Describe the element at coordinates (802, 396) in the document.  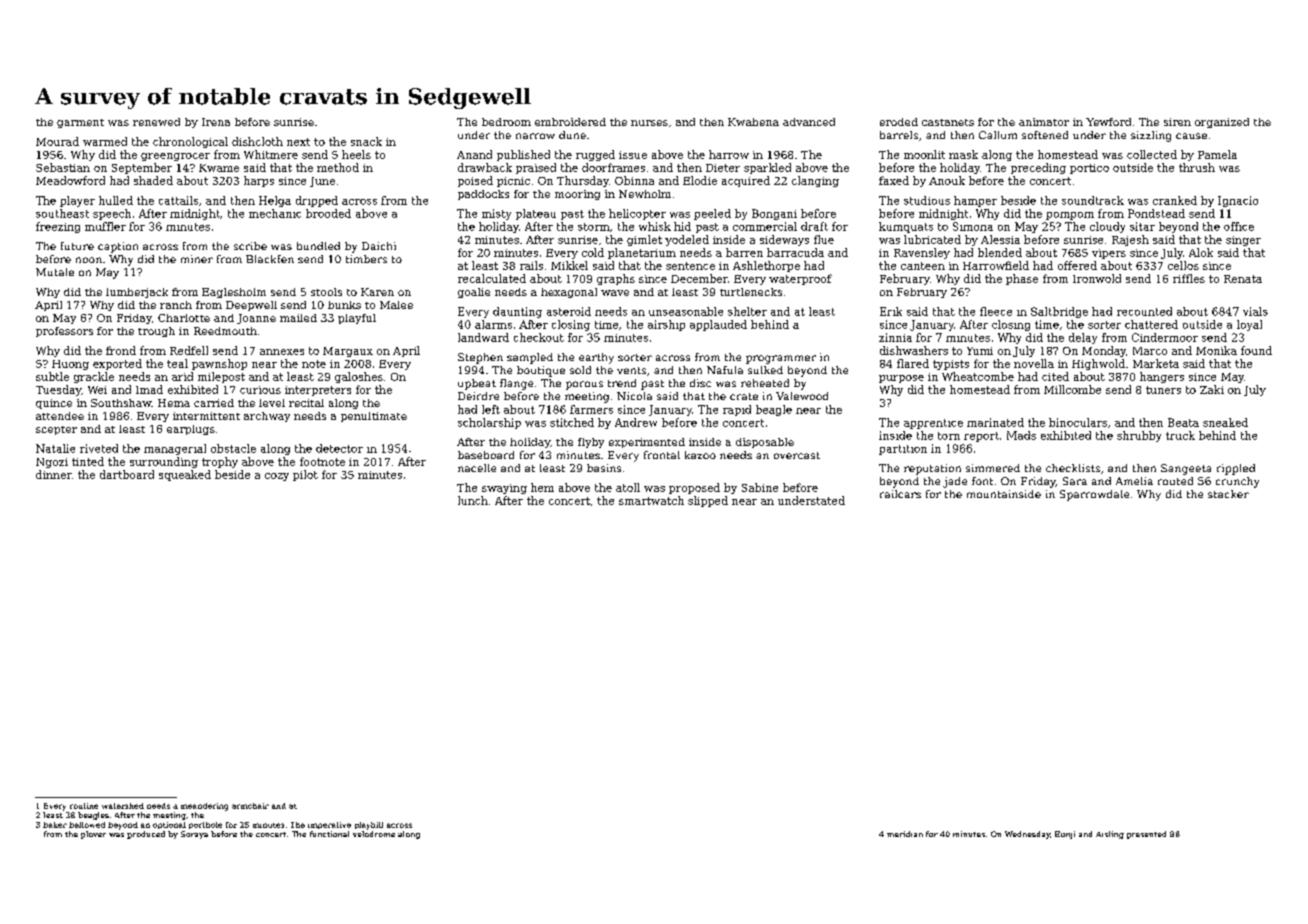
I see `Valewood` at that location.
